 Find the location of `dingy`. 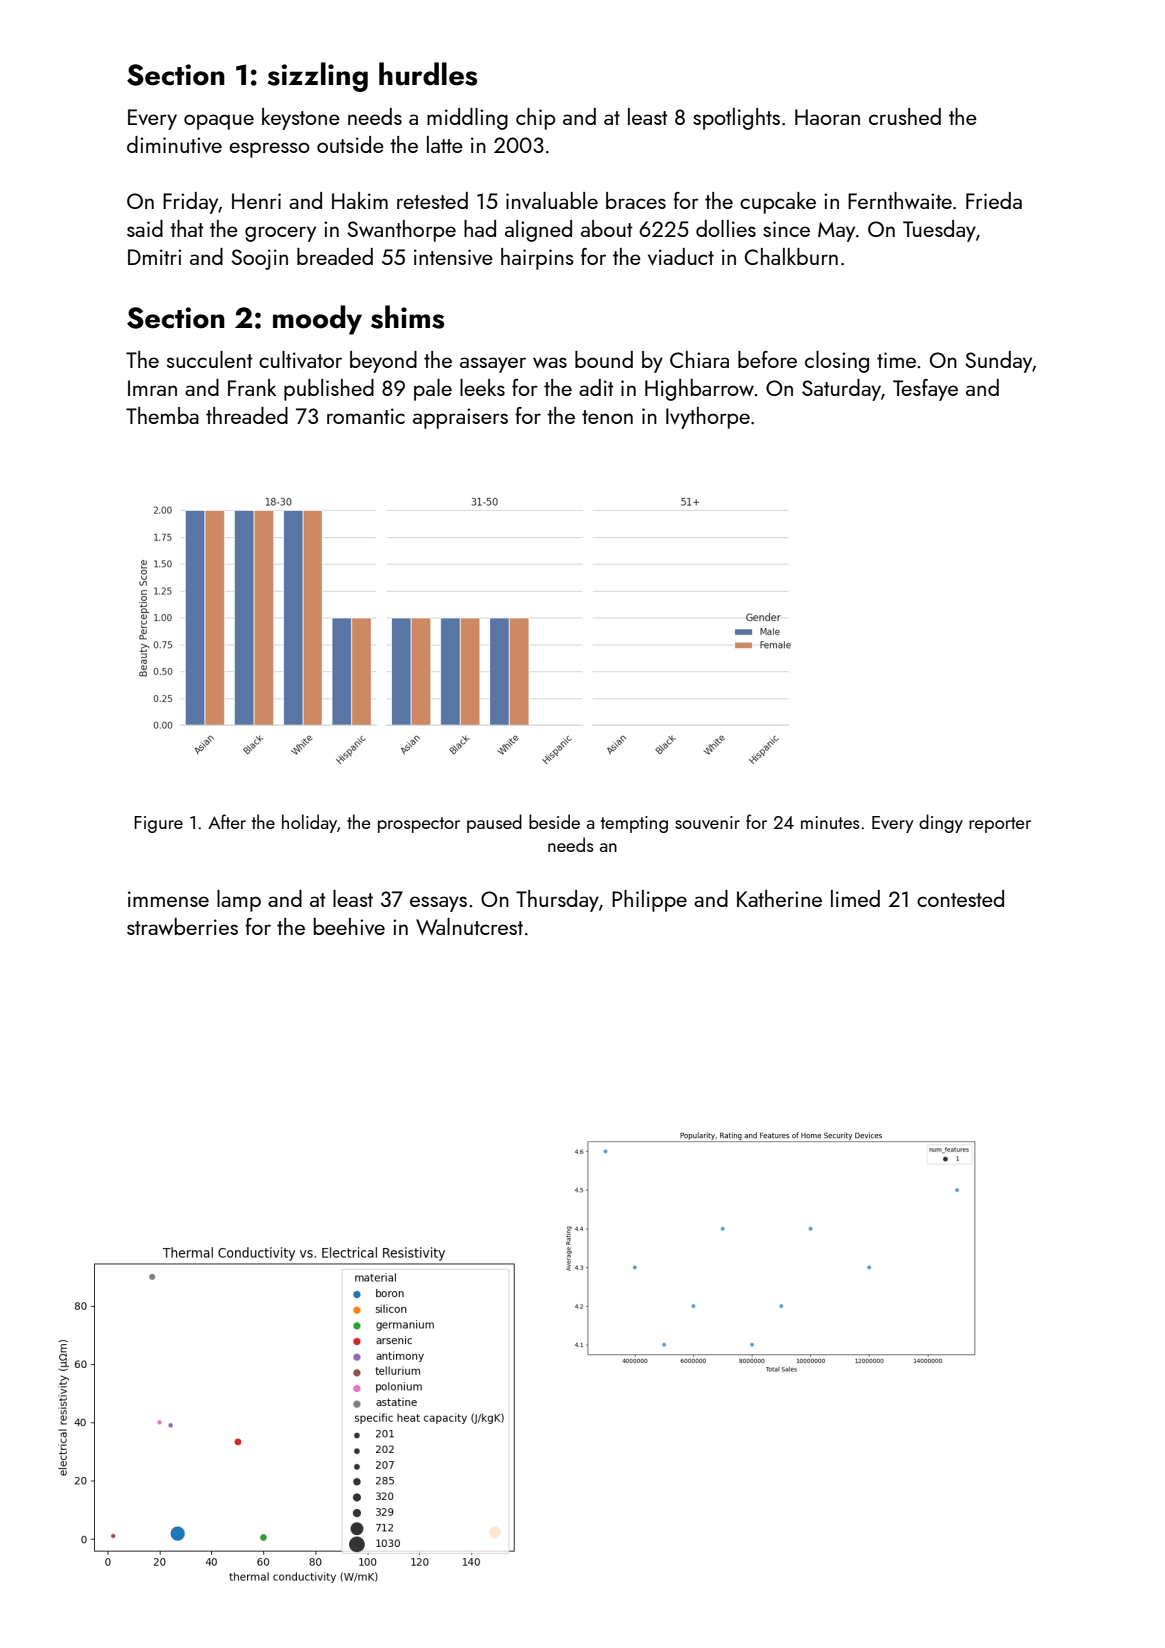

dingy is located at coordinates (941, 823).
